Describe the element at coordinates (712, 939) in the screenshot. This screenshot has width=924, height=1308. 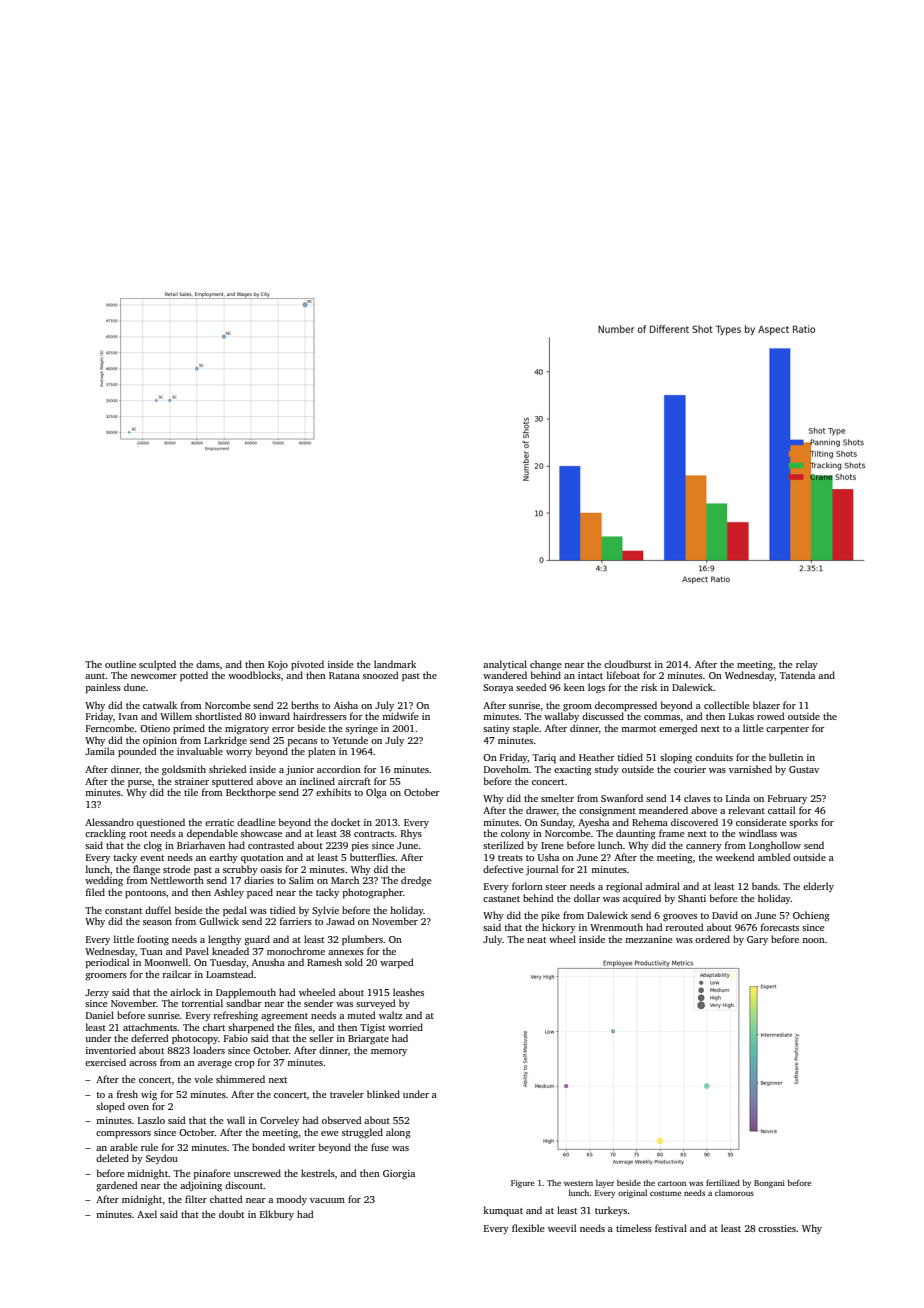
I see `ordered` at that location.
